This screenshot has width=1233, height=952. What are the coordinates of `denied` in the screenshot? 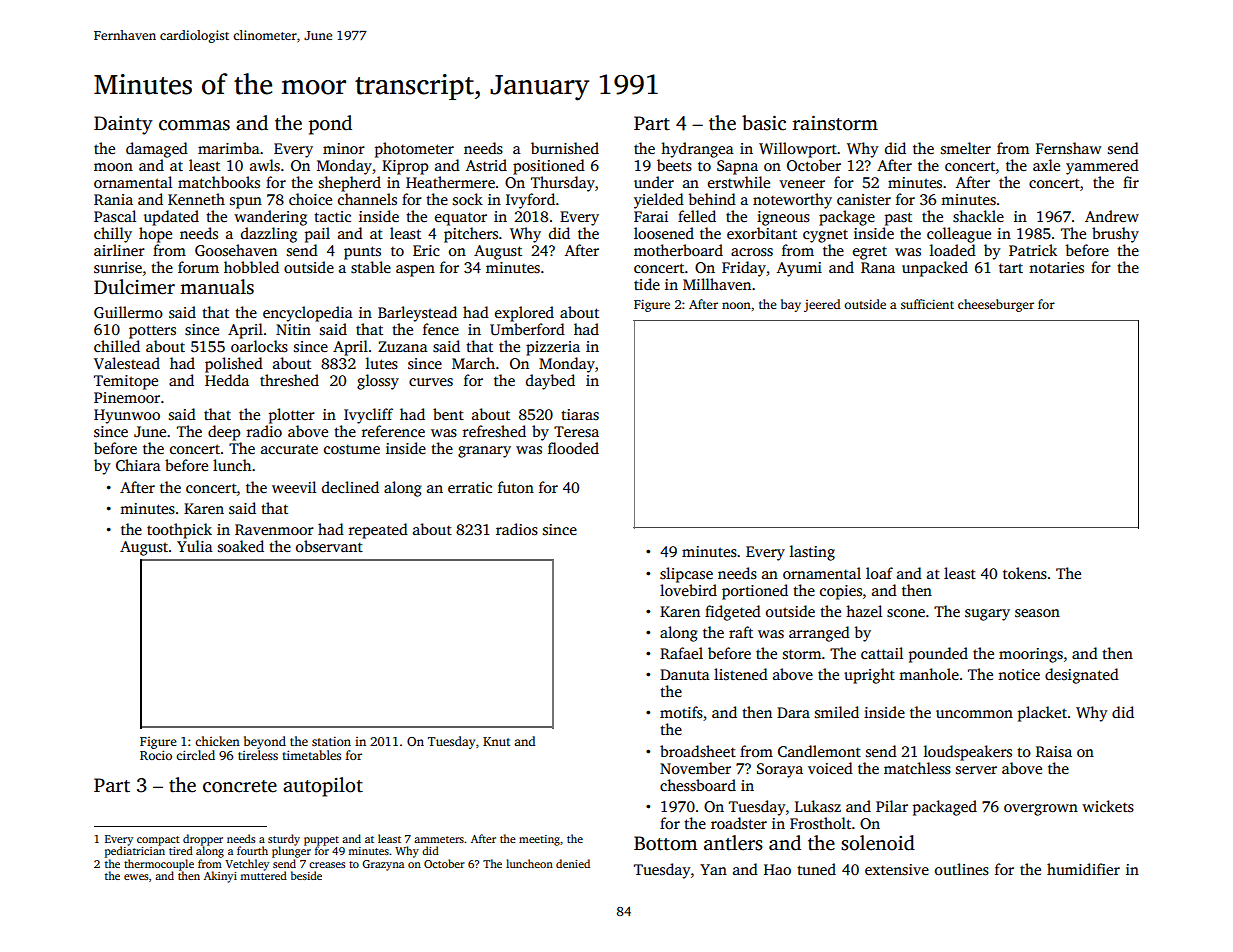 It's located at (573, 863).
